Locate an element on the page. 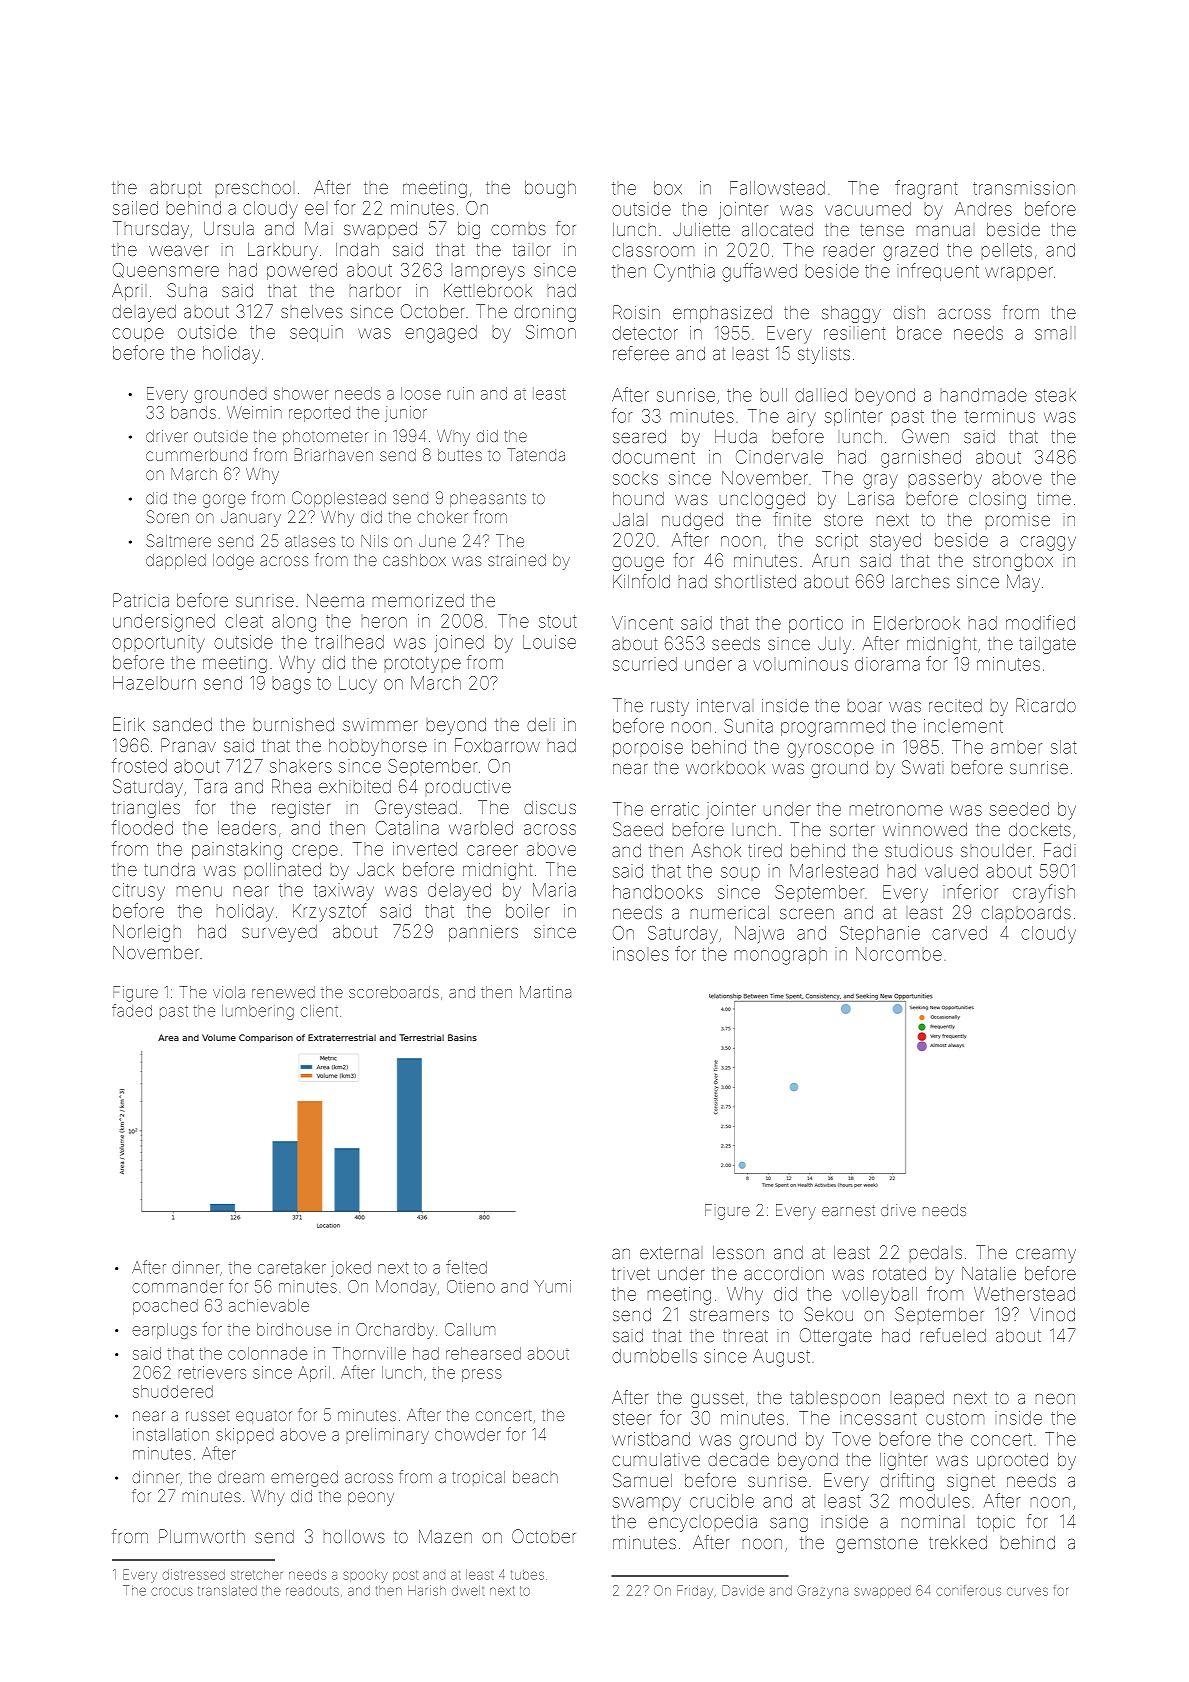 The height and width of the page is (1682, 1189). transmission is located at coordinates (1024, 188).
